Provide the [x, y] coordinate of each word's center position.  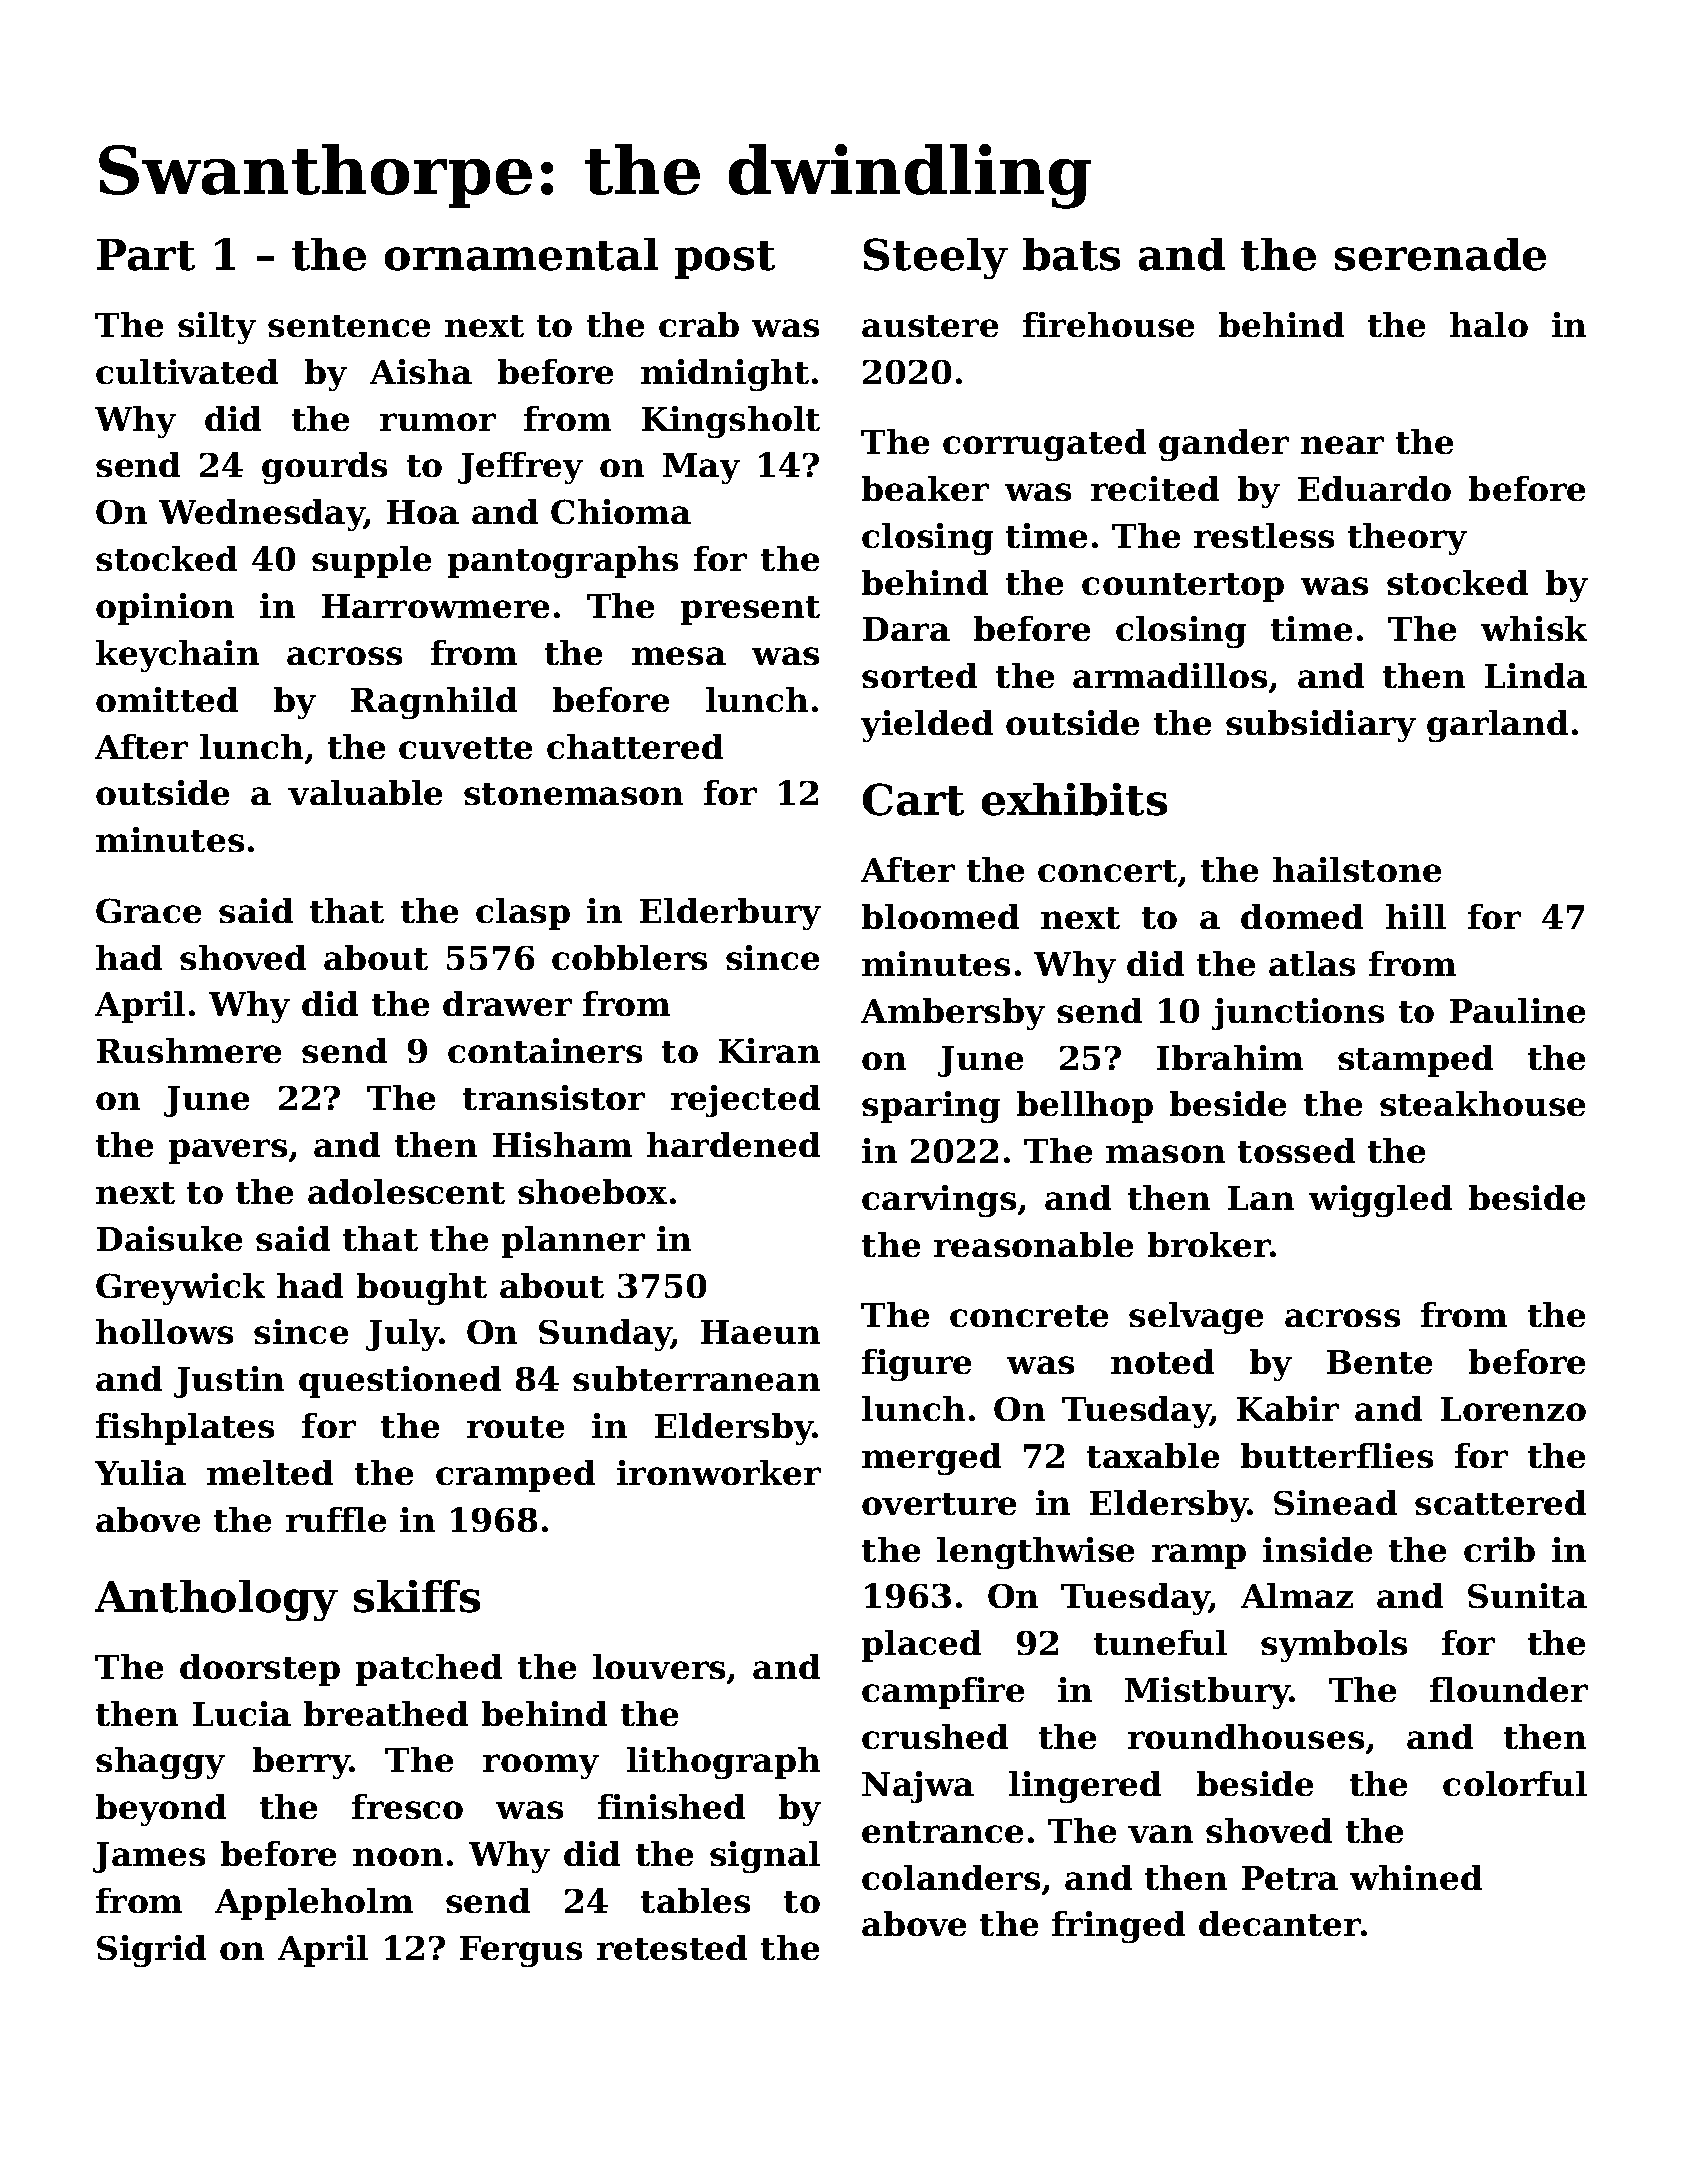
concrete [1029, 1316]
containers [545, 1050]
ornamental [521, 254]
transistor [554, 1097]
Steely [936, 258]
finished [671, 1806]
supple [371, 562]
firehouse [1108, 324]
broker [1209, 1244]
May [701, 468]
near [1342, 445]
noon [398, 1857]
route [515, 1427]
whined [1416, 1877]
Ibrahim [1230, 1057]
